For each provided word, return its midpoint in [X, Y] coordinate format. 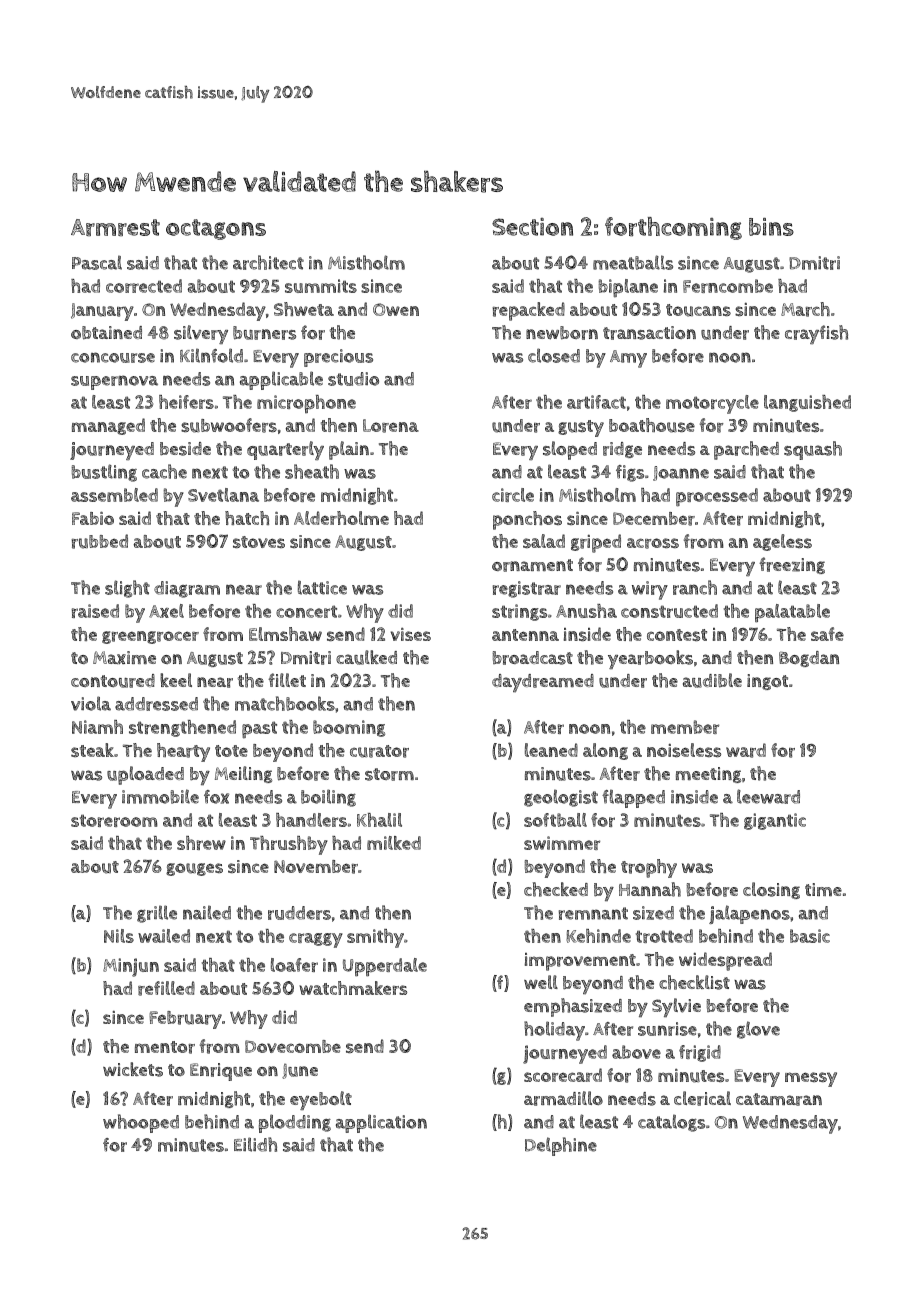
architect [268, 262]
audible [712, 680]
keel [176, 680]
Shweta [304, 309]
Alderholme [341, 518]
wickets [133, 1069]
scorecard [563, 1075]
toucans [698, 310]
